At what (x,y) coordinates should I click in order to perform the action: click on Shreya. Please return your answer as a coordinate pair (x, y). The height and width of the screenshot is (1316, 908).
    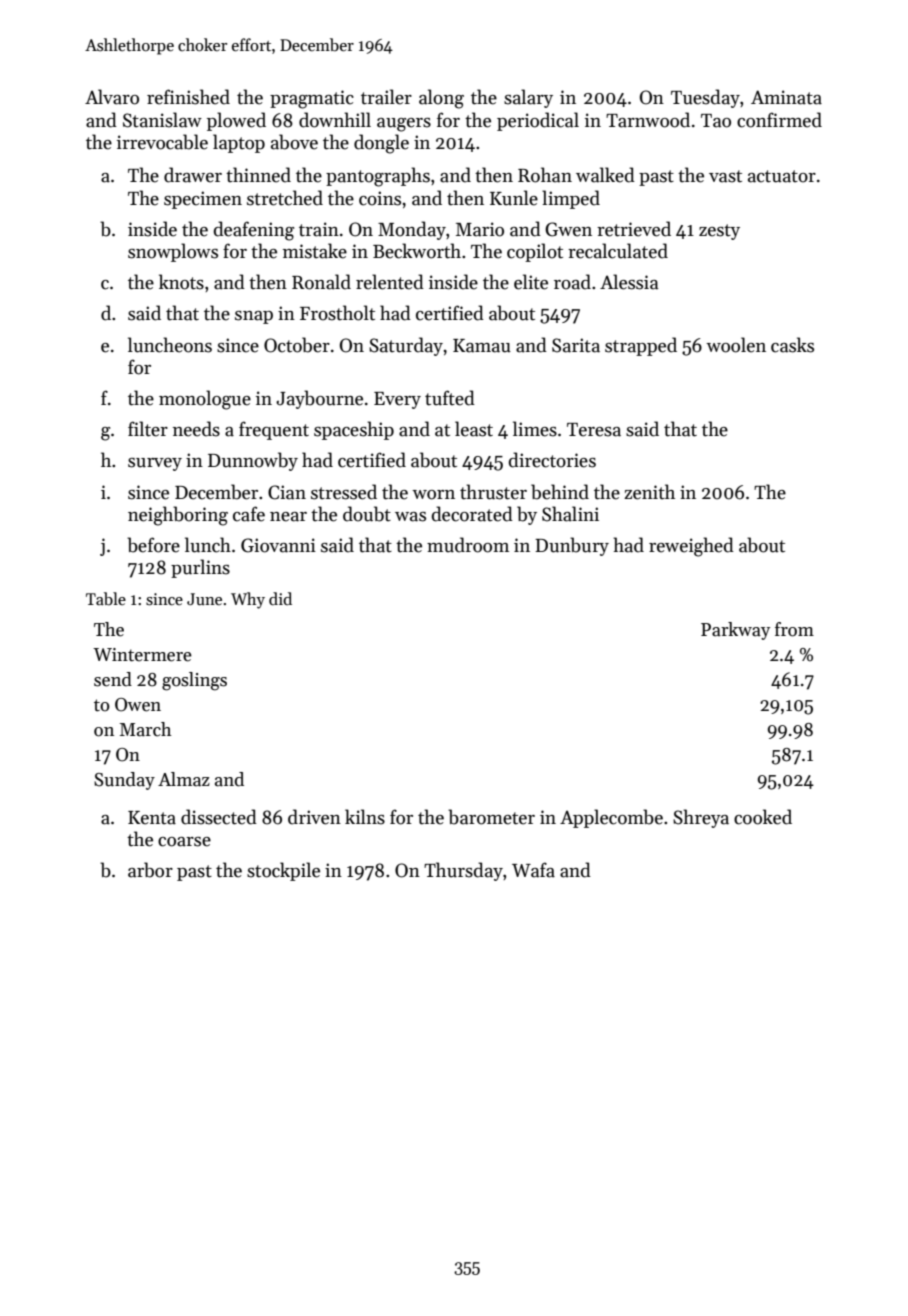
    Looking at the image, I should click on (701, 818).
